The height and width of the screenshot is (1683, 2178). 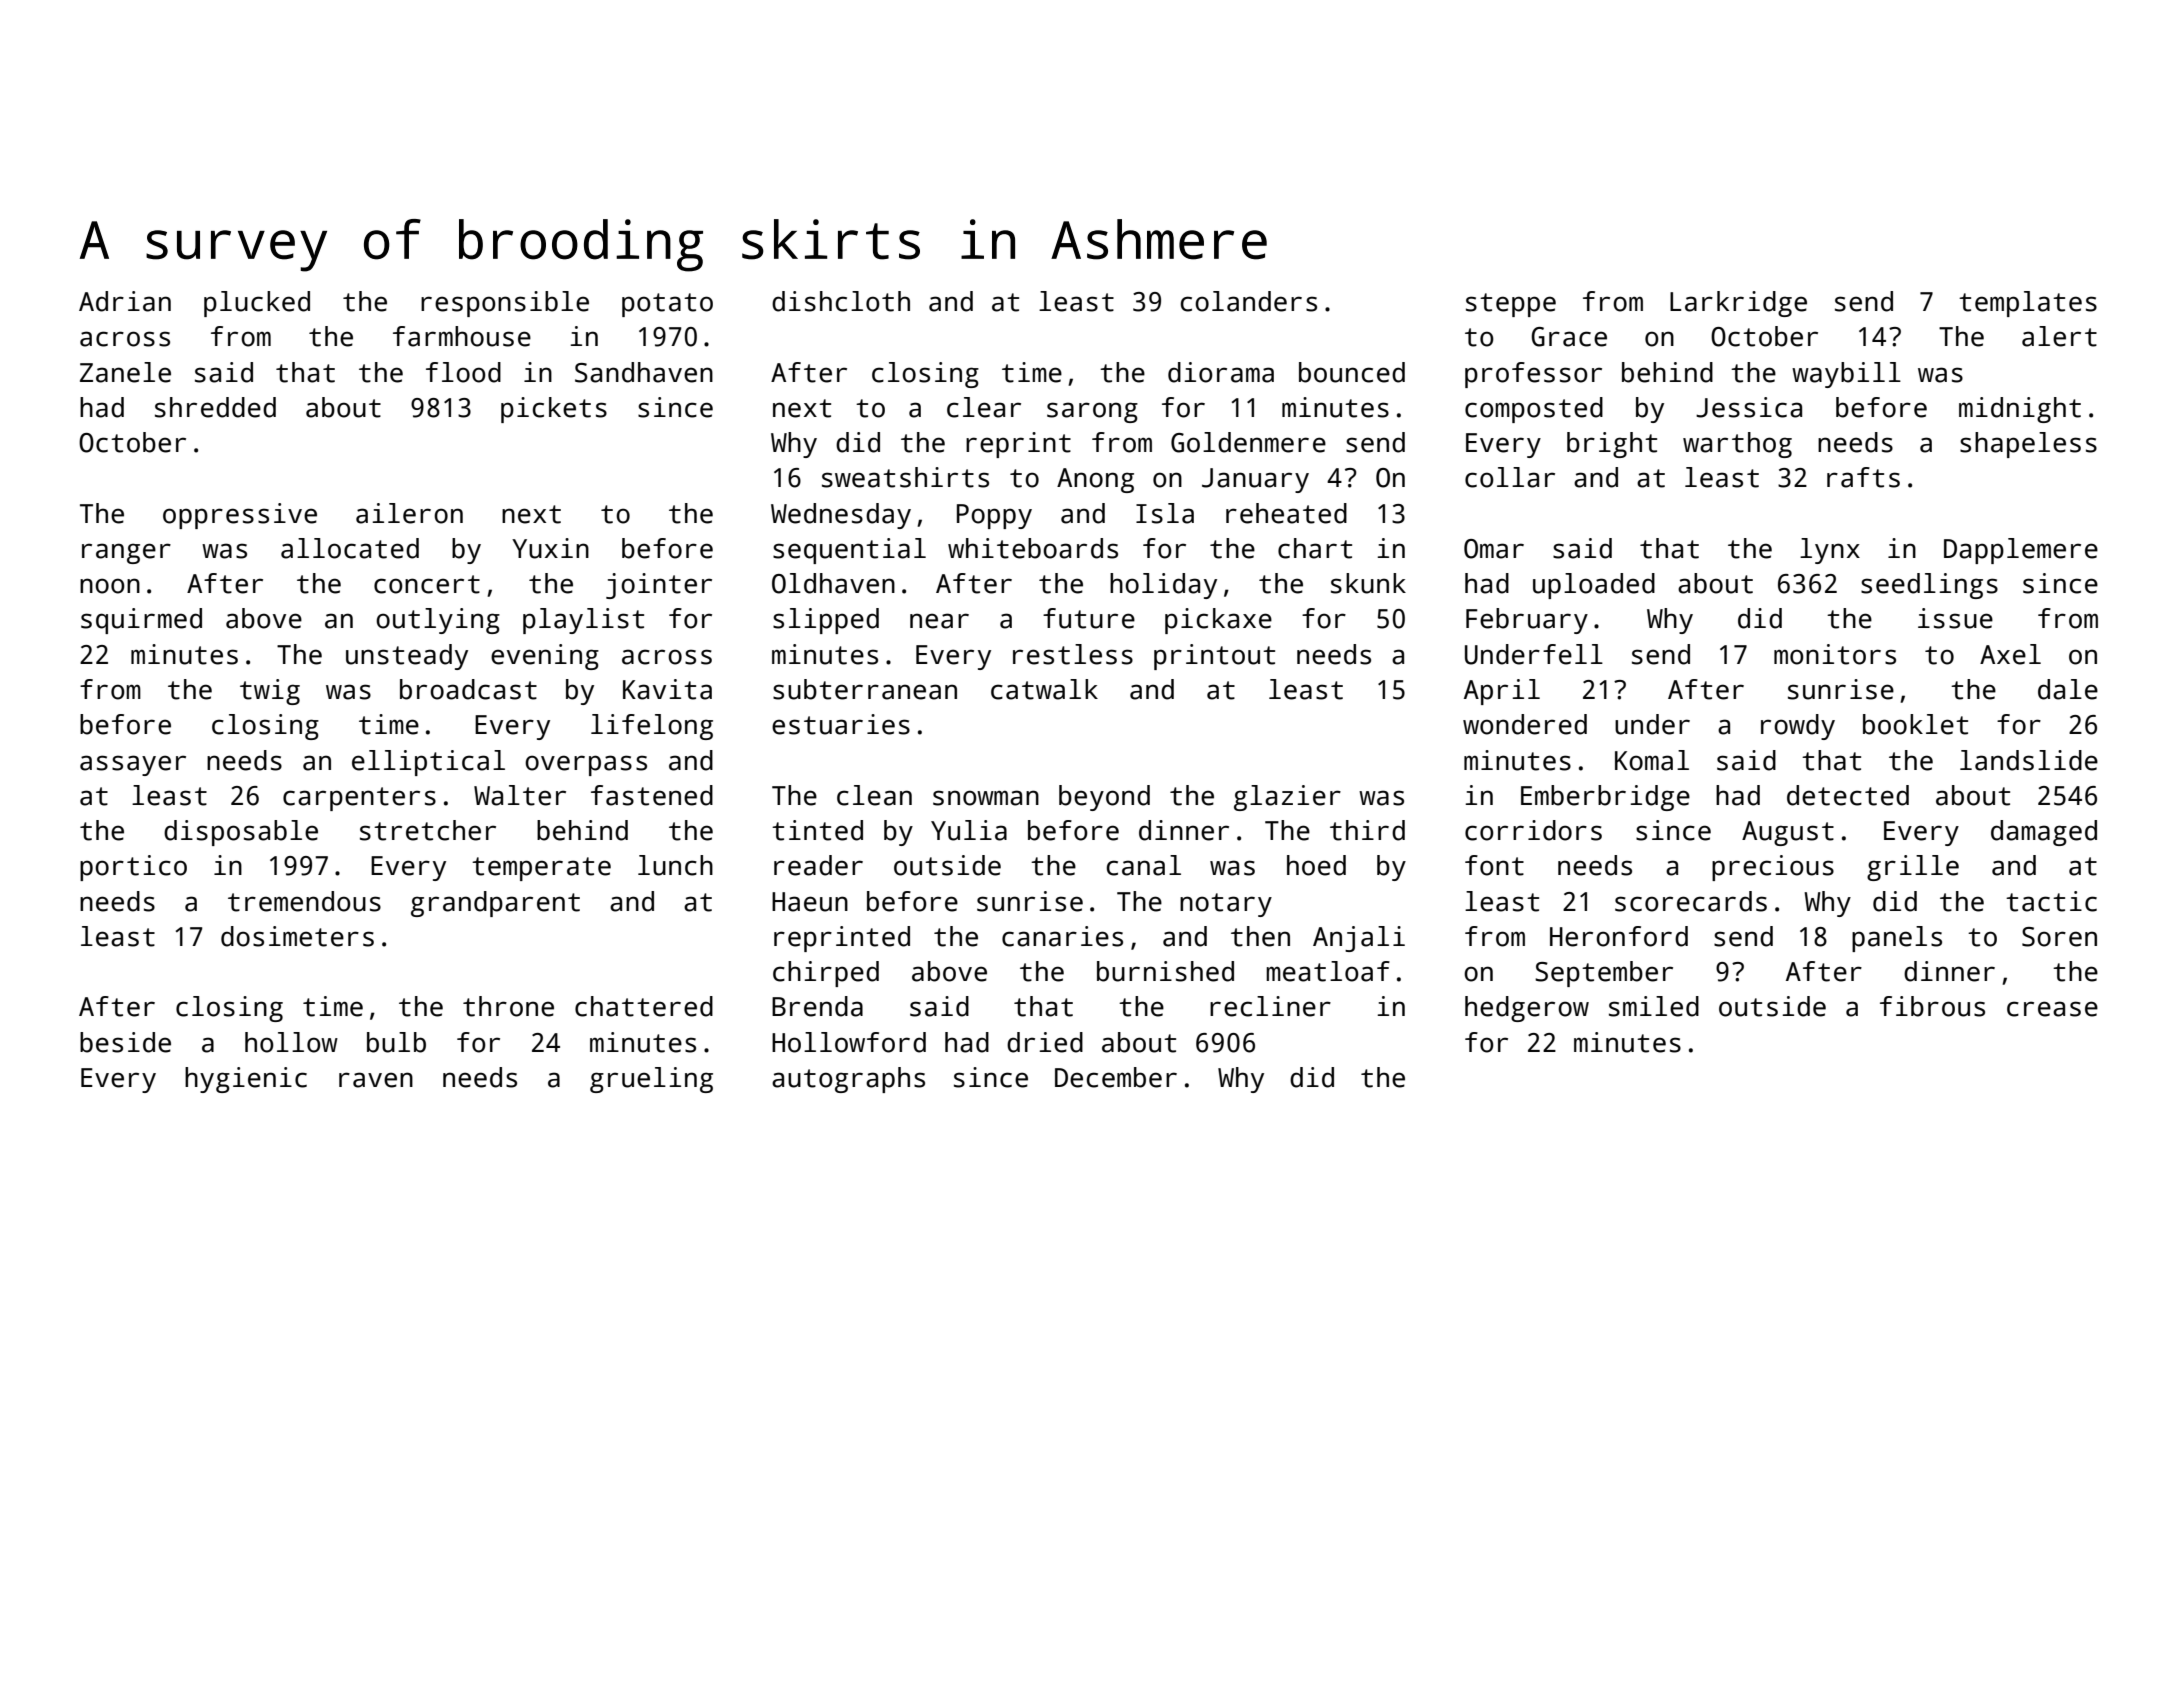 What do you see at coordinates (1165, 971) in the screenshot?
I see `burnished` at bounding box center [1165, 971].
